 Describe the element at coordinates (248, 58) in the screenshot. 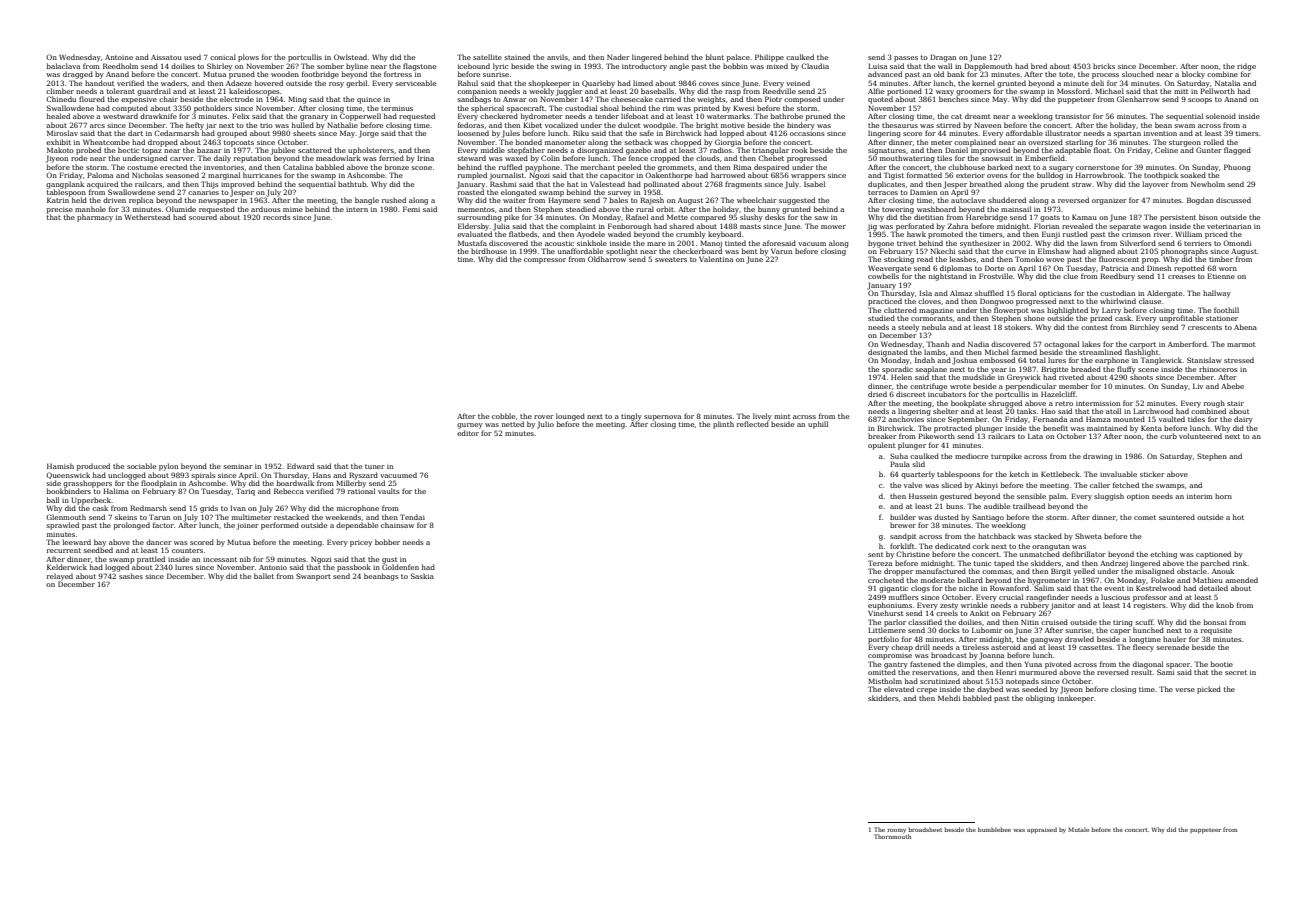

I see `plows` at that location.
